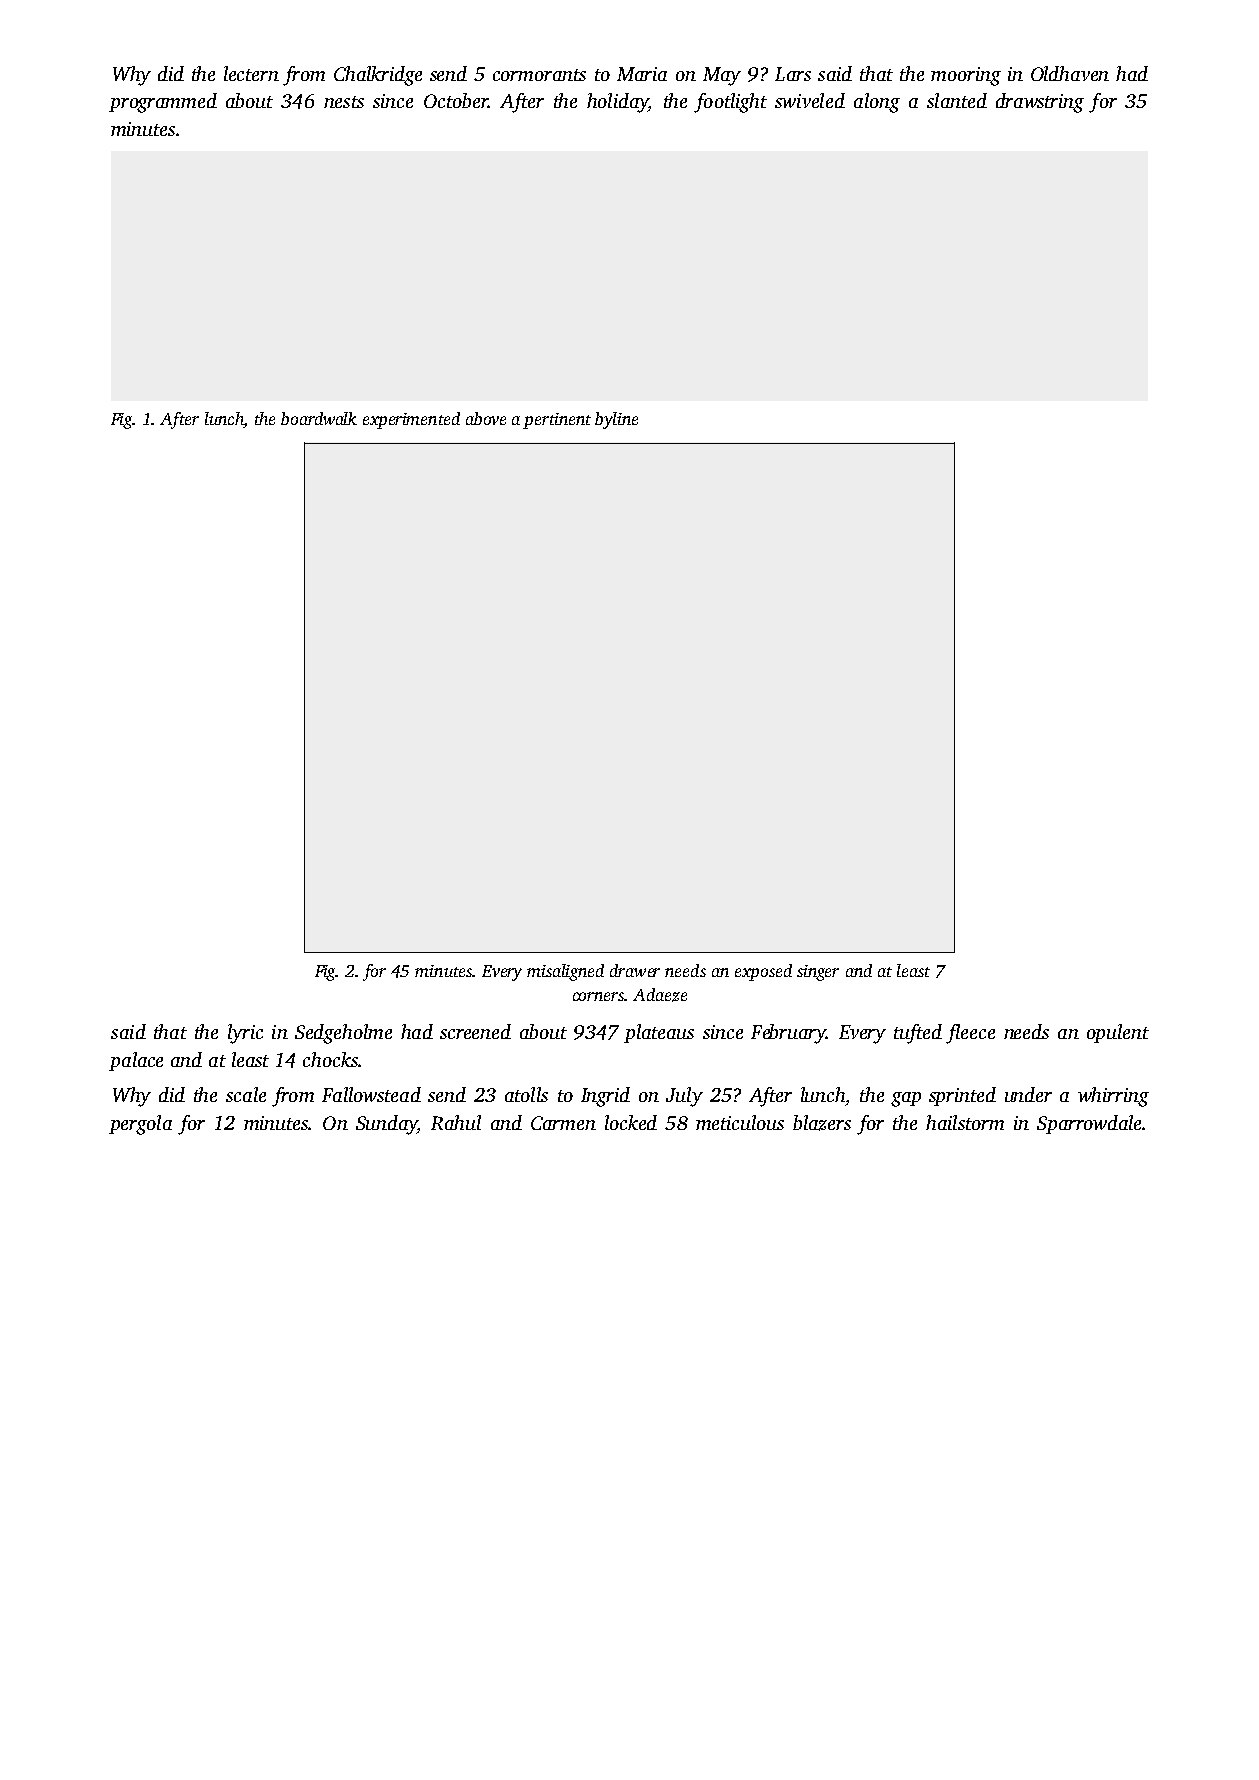 Image resolution: width=1259 pixels, height=1780 pixels. I want to click on holiday, so click(617, 103).
